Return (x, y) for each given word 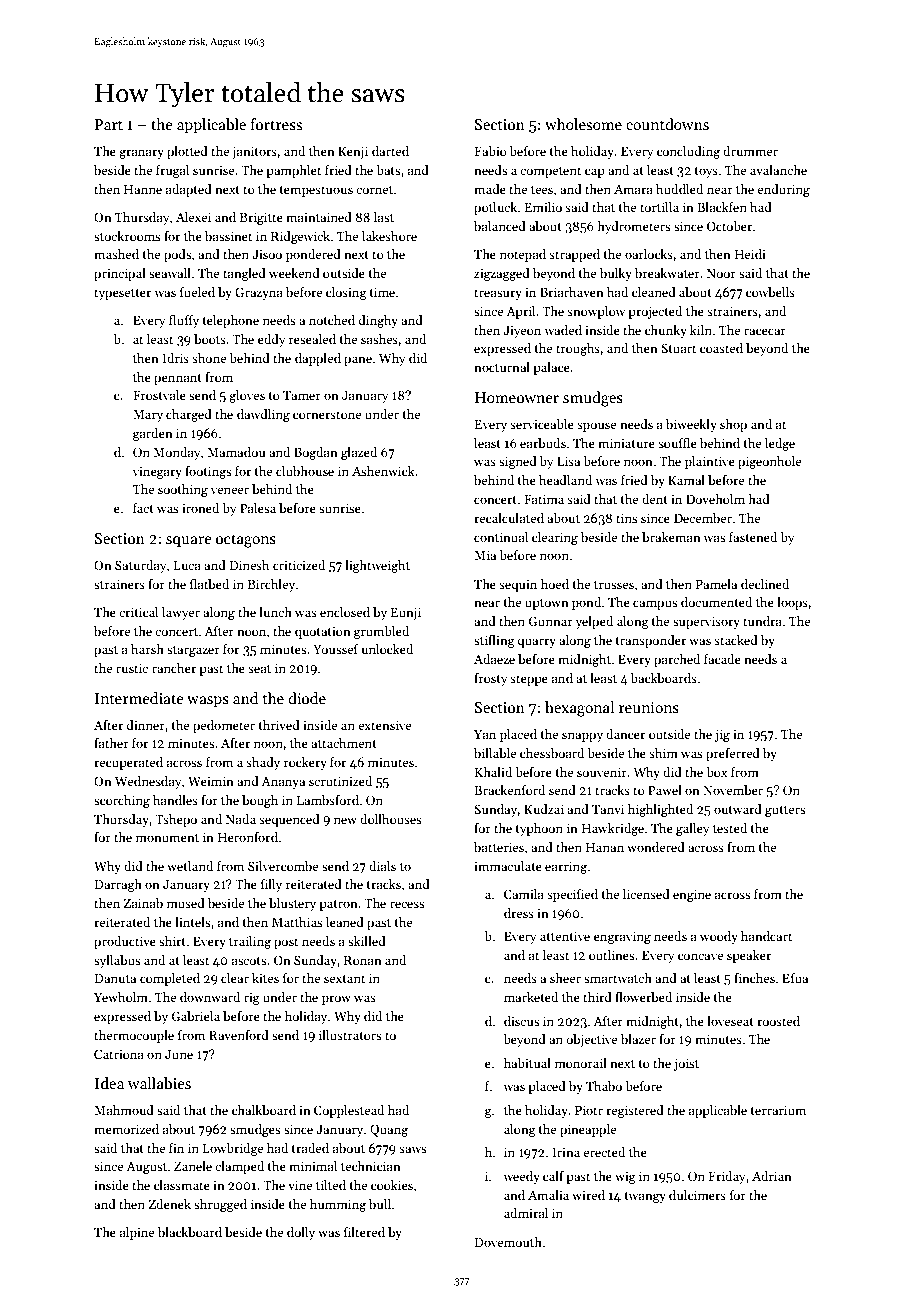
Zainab (143, 903)
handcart (766, 936)
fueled (197, 292)
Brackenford (509, 790)
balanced (500, 226)
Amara (633, 189)
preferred (733, 754)
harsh (147, 649)
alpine (137, 1233)
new (345, 820)
